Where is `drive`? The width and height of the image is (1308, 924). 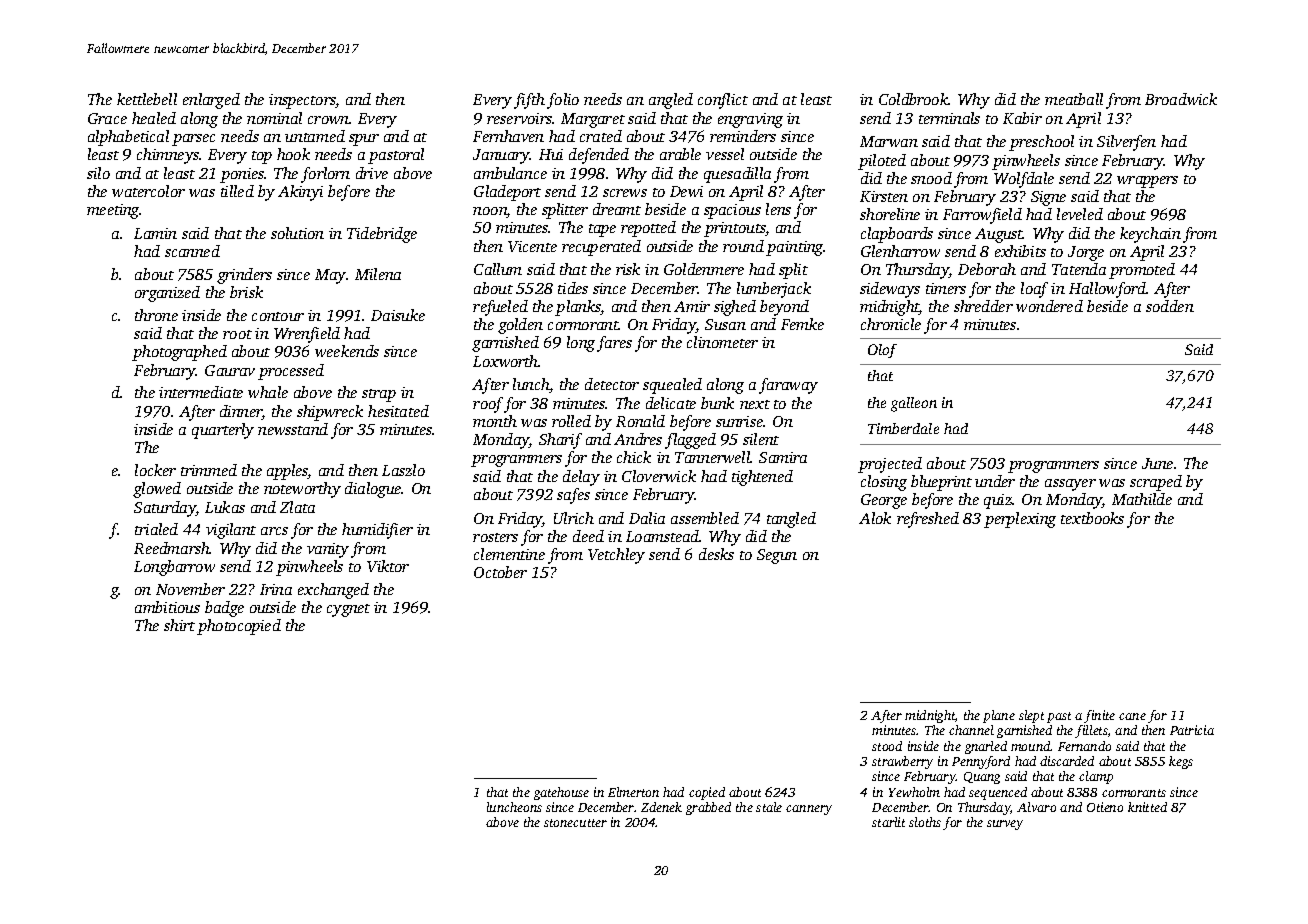 drive is located at coordinates (372, 173).
